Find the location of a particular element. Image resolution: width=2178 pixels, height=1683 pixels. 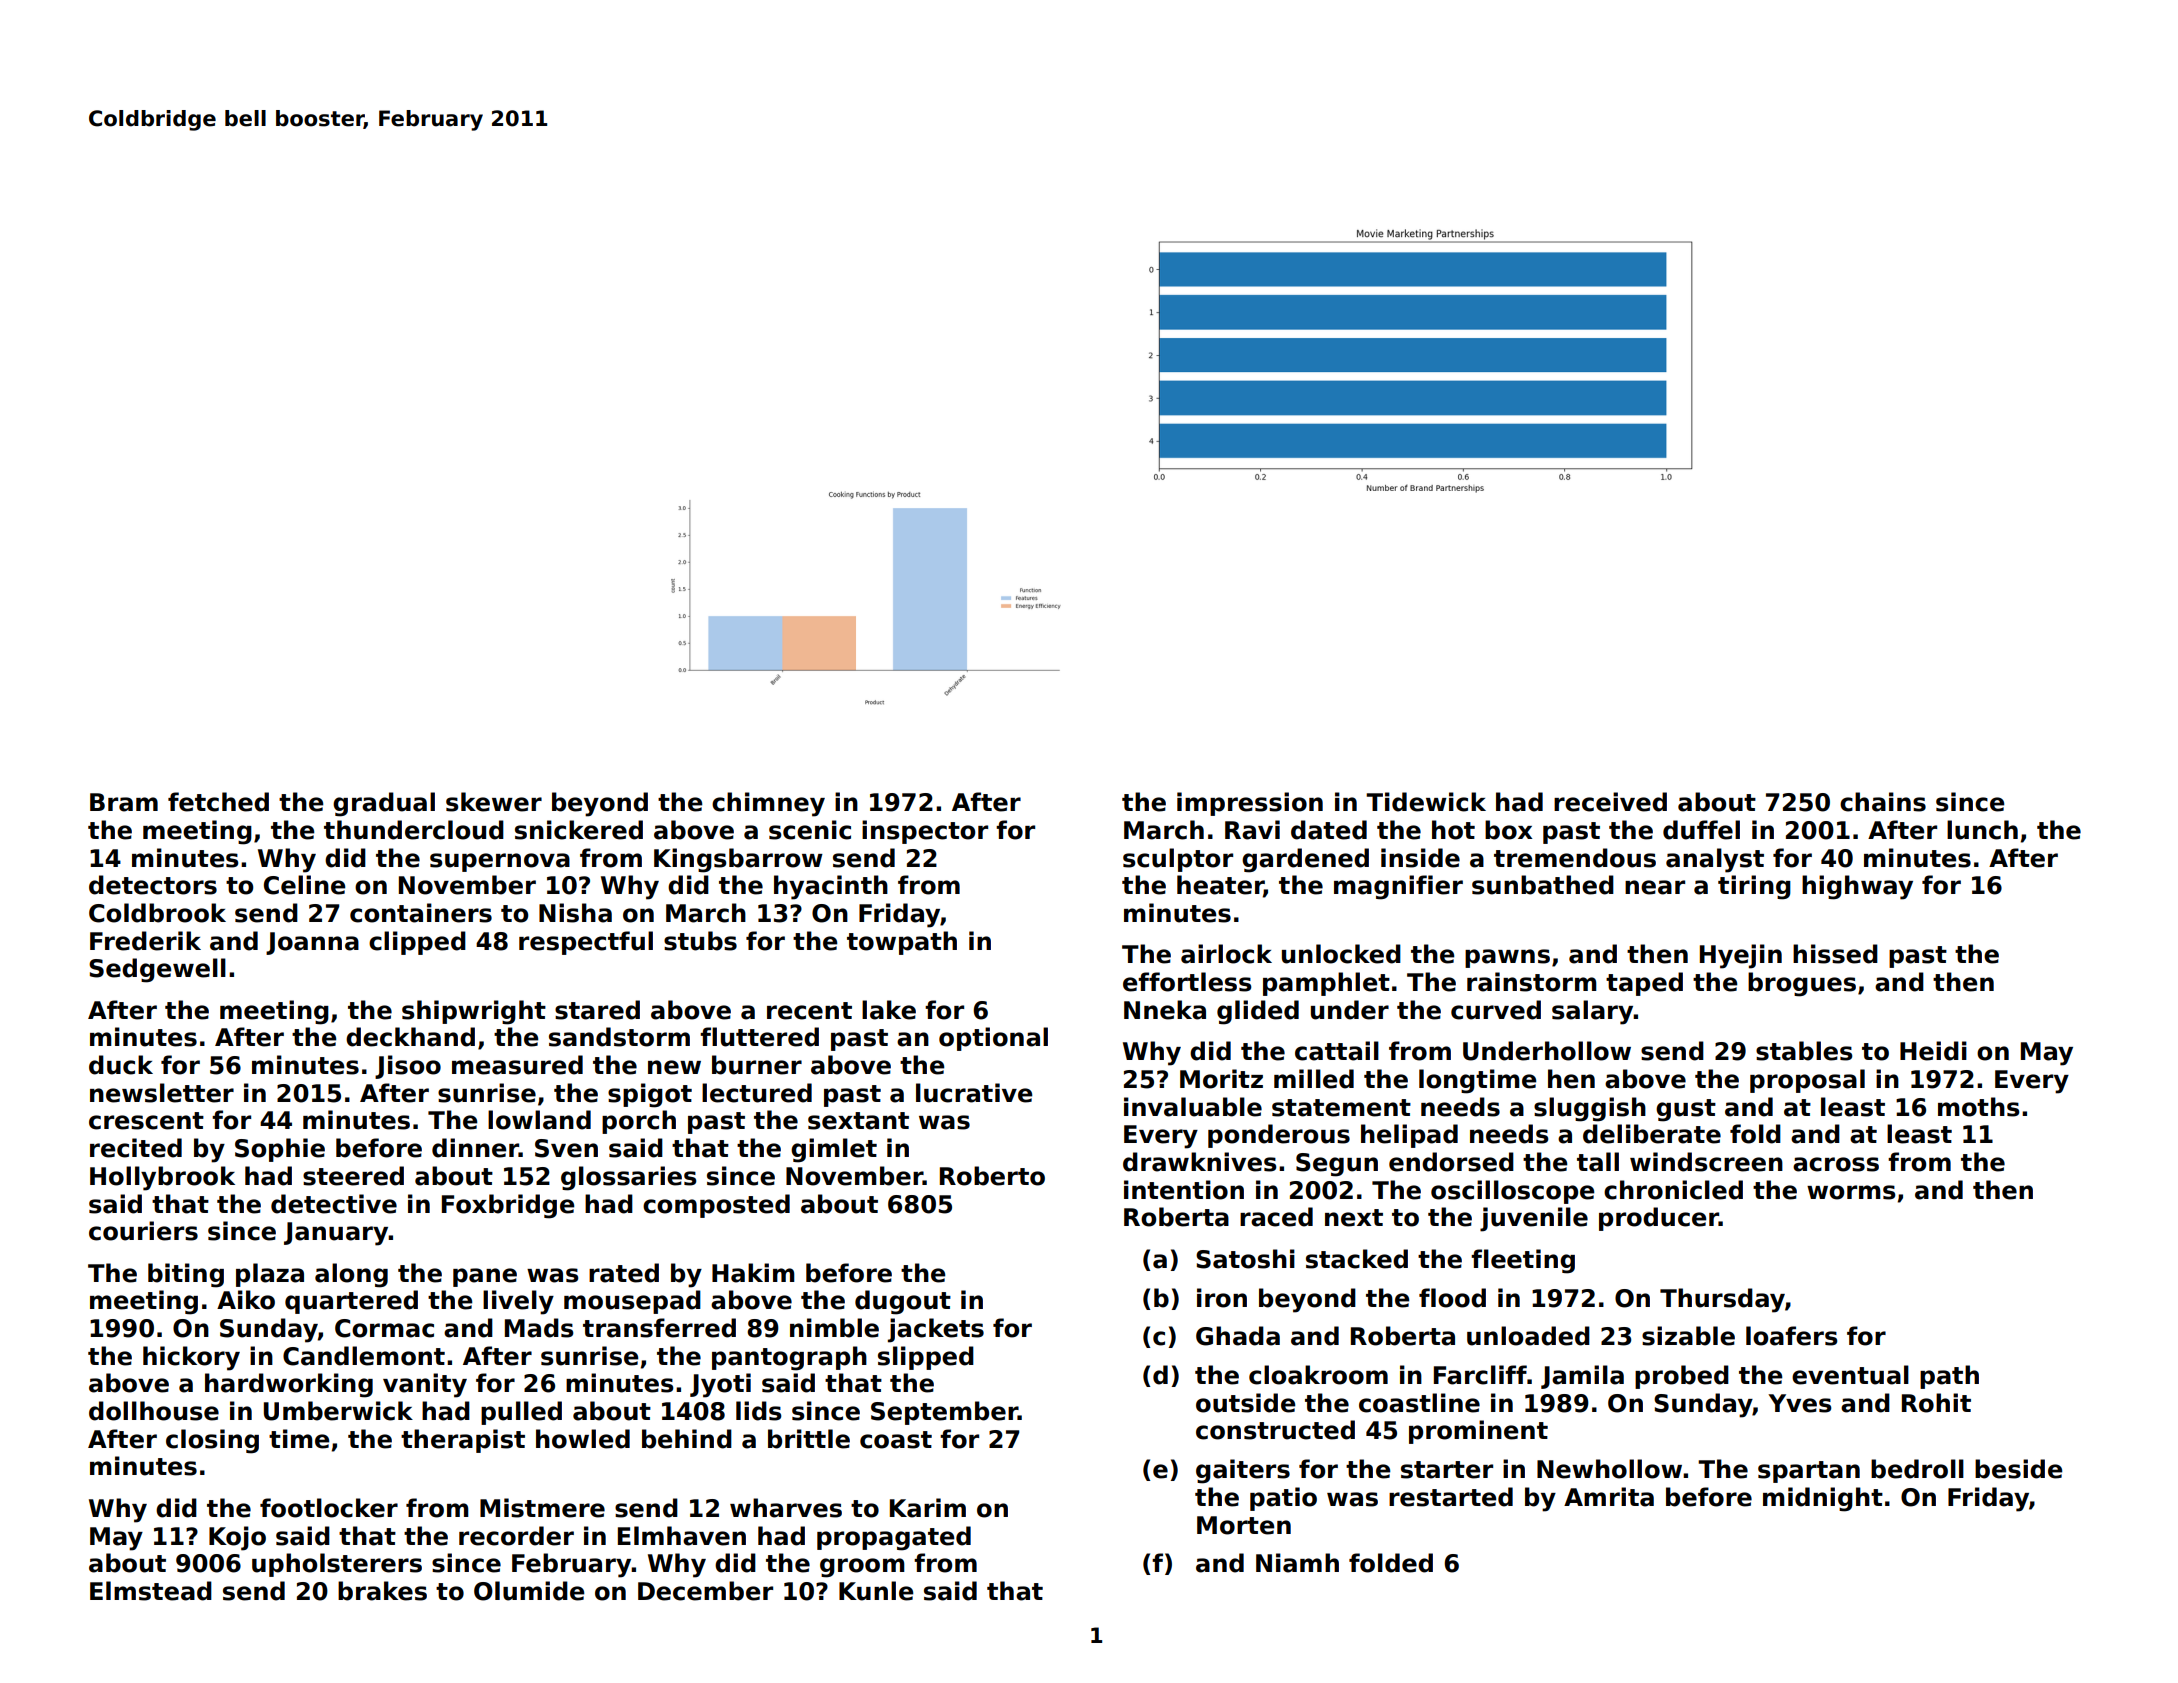

lively is located at coordinates (518, 1302).
